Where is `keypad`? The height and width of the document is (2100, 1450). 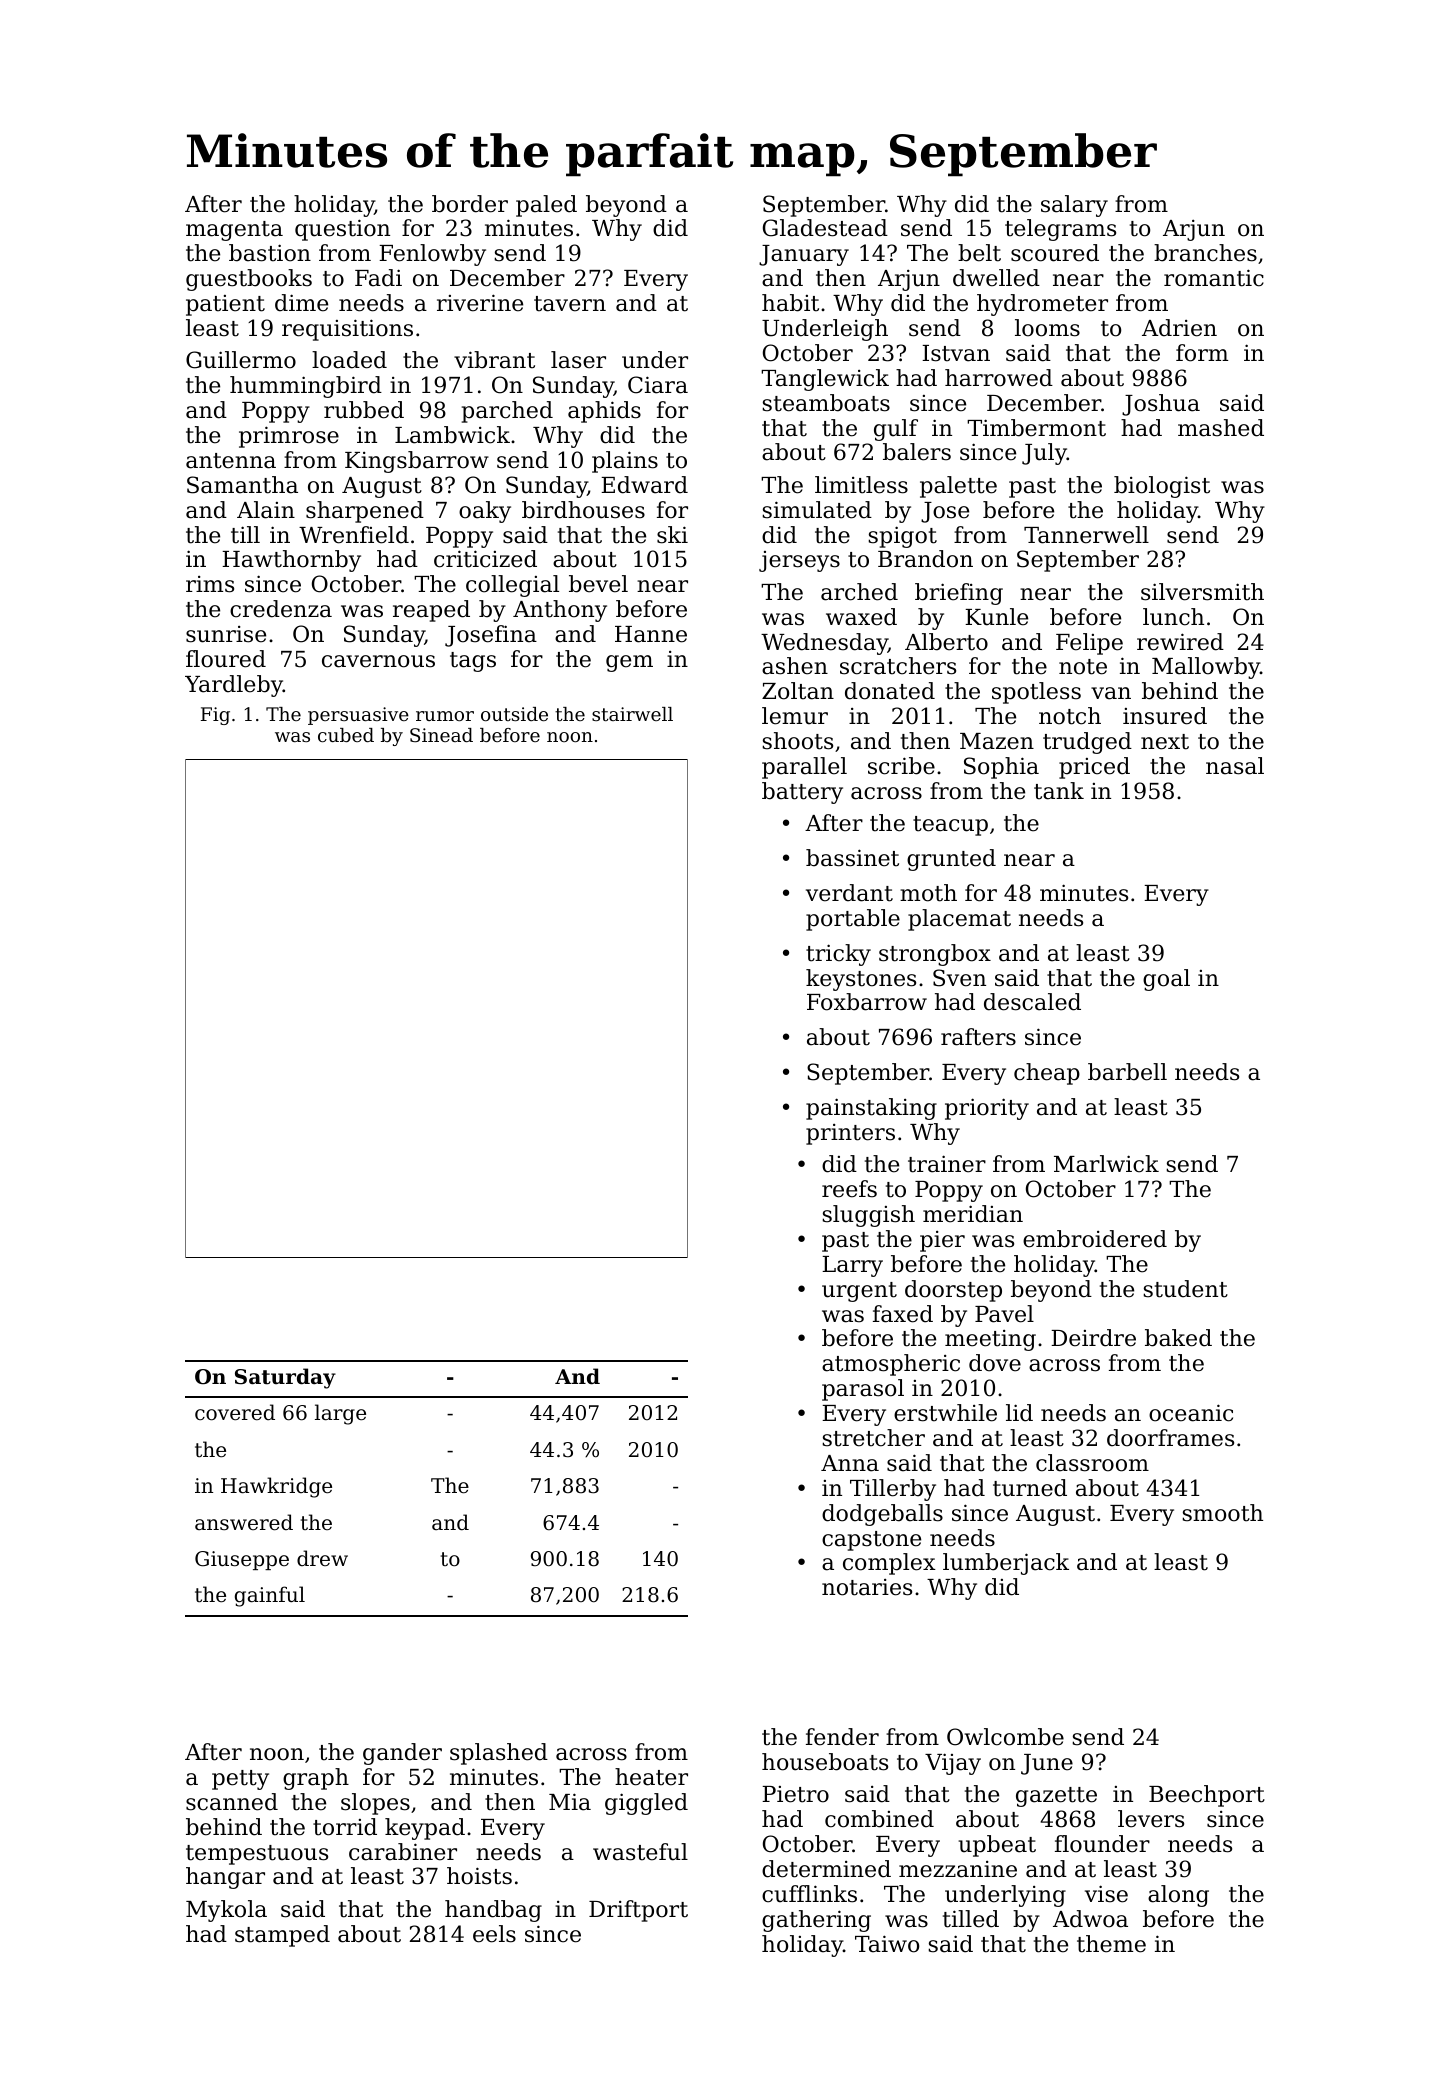 keypad is located at coordinates (425, 1829).
